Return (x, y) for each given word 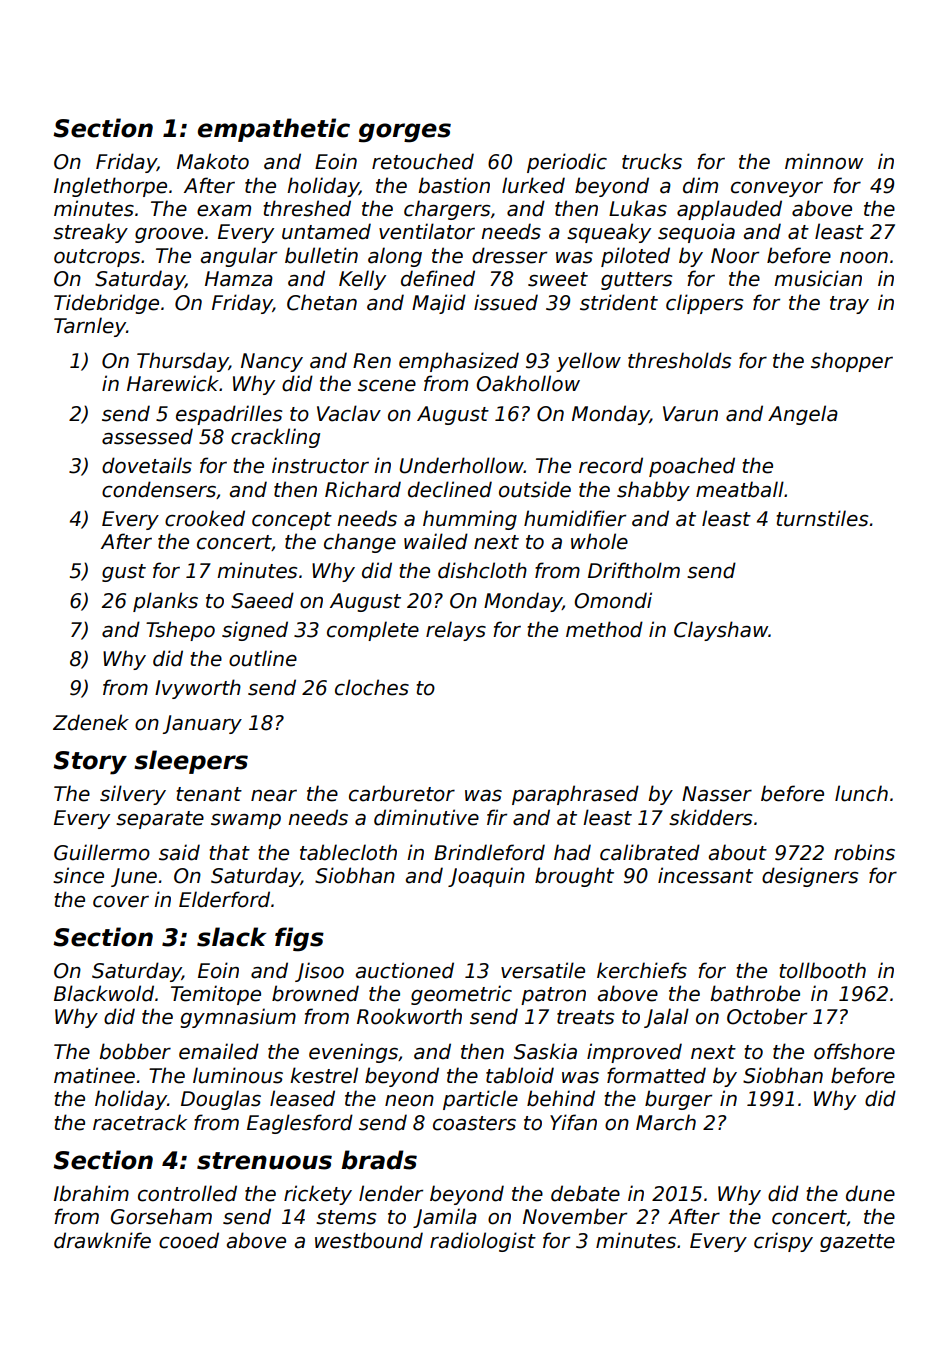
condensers (159, 489)
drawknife (102, 1240)
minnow (824, 161)
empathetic (274, 130)
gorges (405, 133)
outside (535, 489)
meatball (740, 489)
